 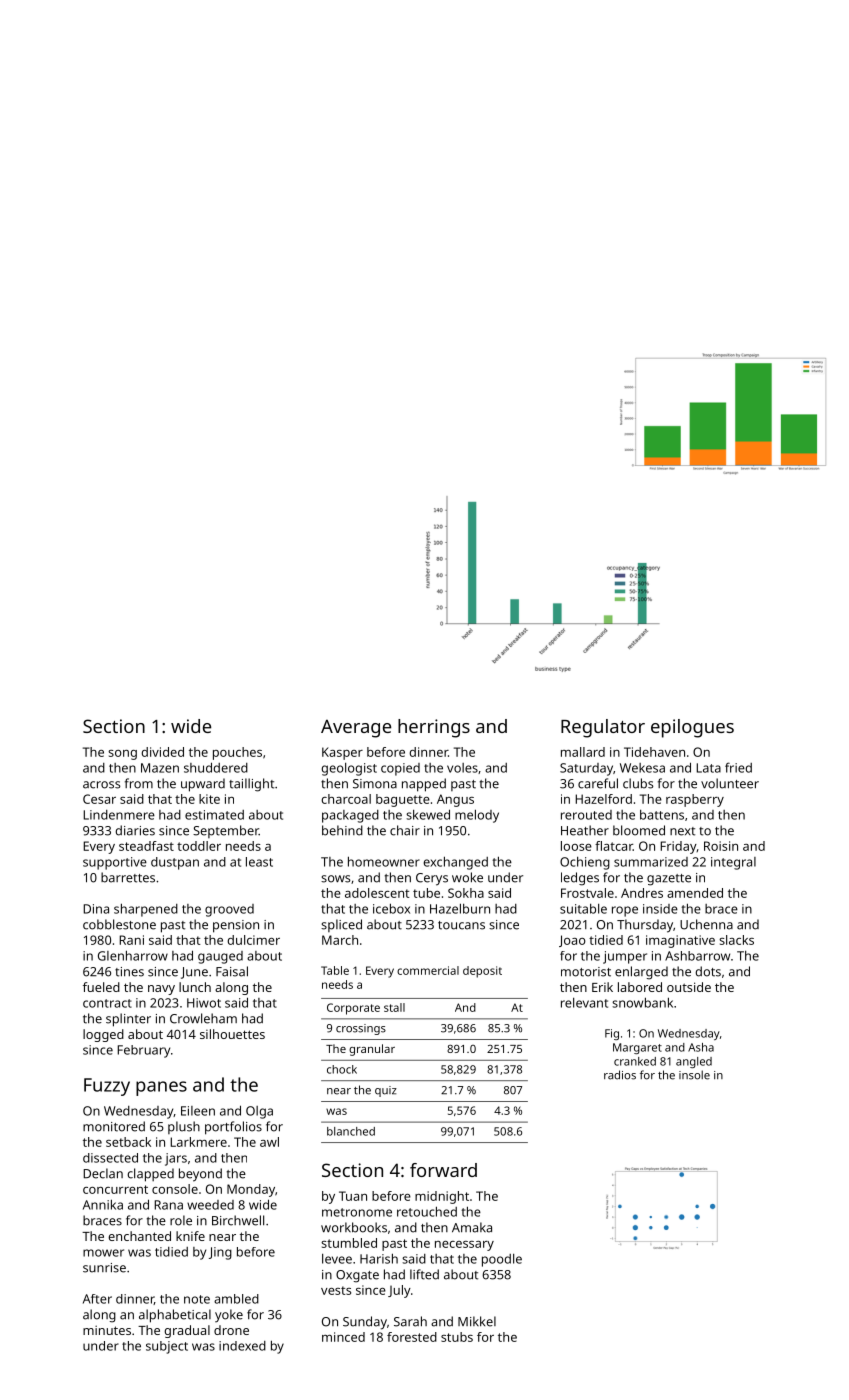 What do you see at coordinates (625, 911) in the screenshot?
I see `rope` at bounding box center [625, 911].
